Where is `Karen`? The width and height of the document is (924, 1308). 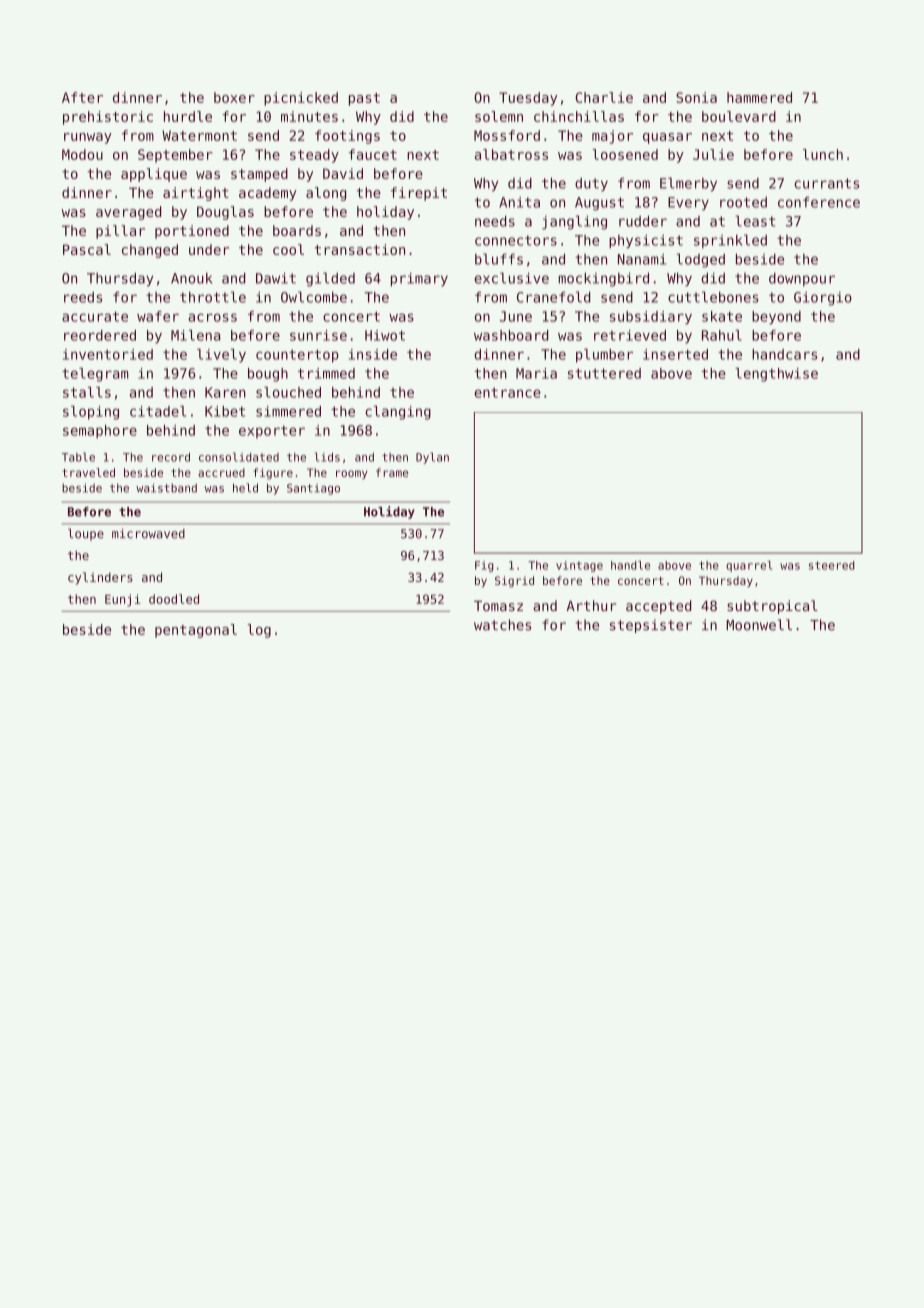
Karen is located at coordinates (225, 392).
